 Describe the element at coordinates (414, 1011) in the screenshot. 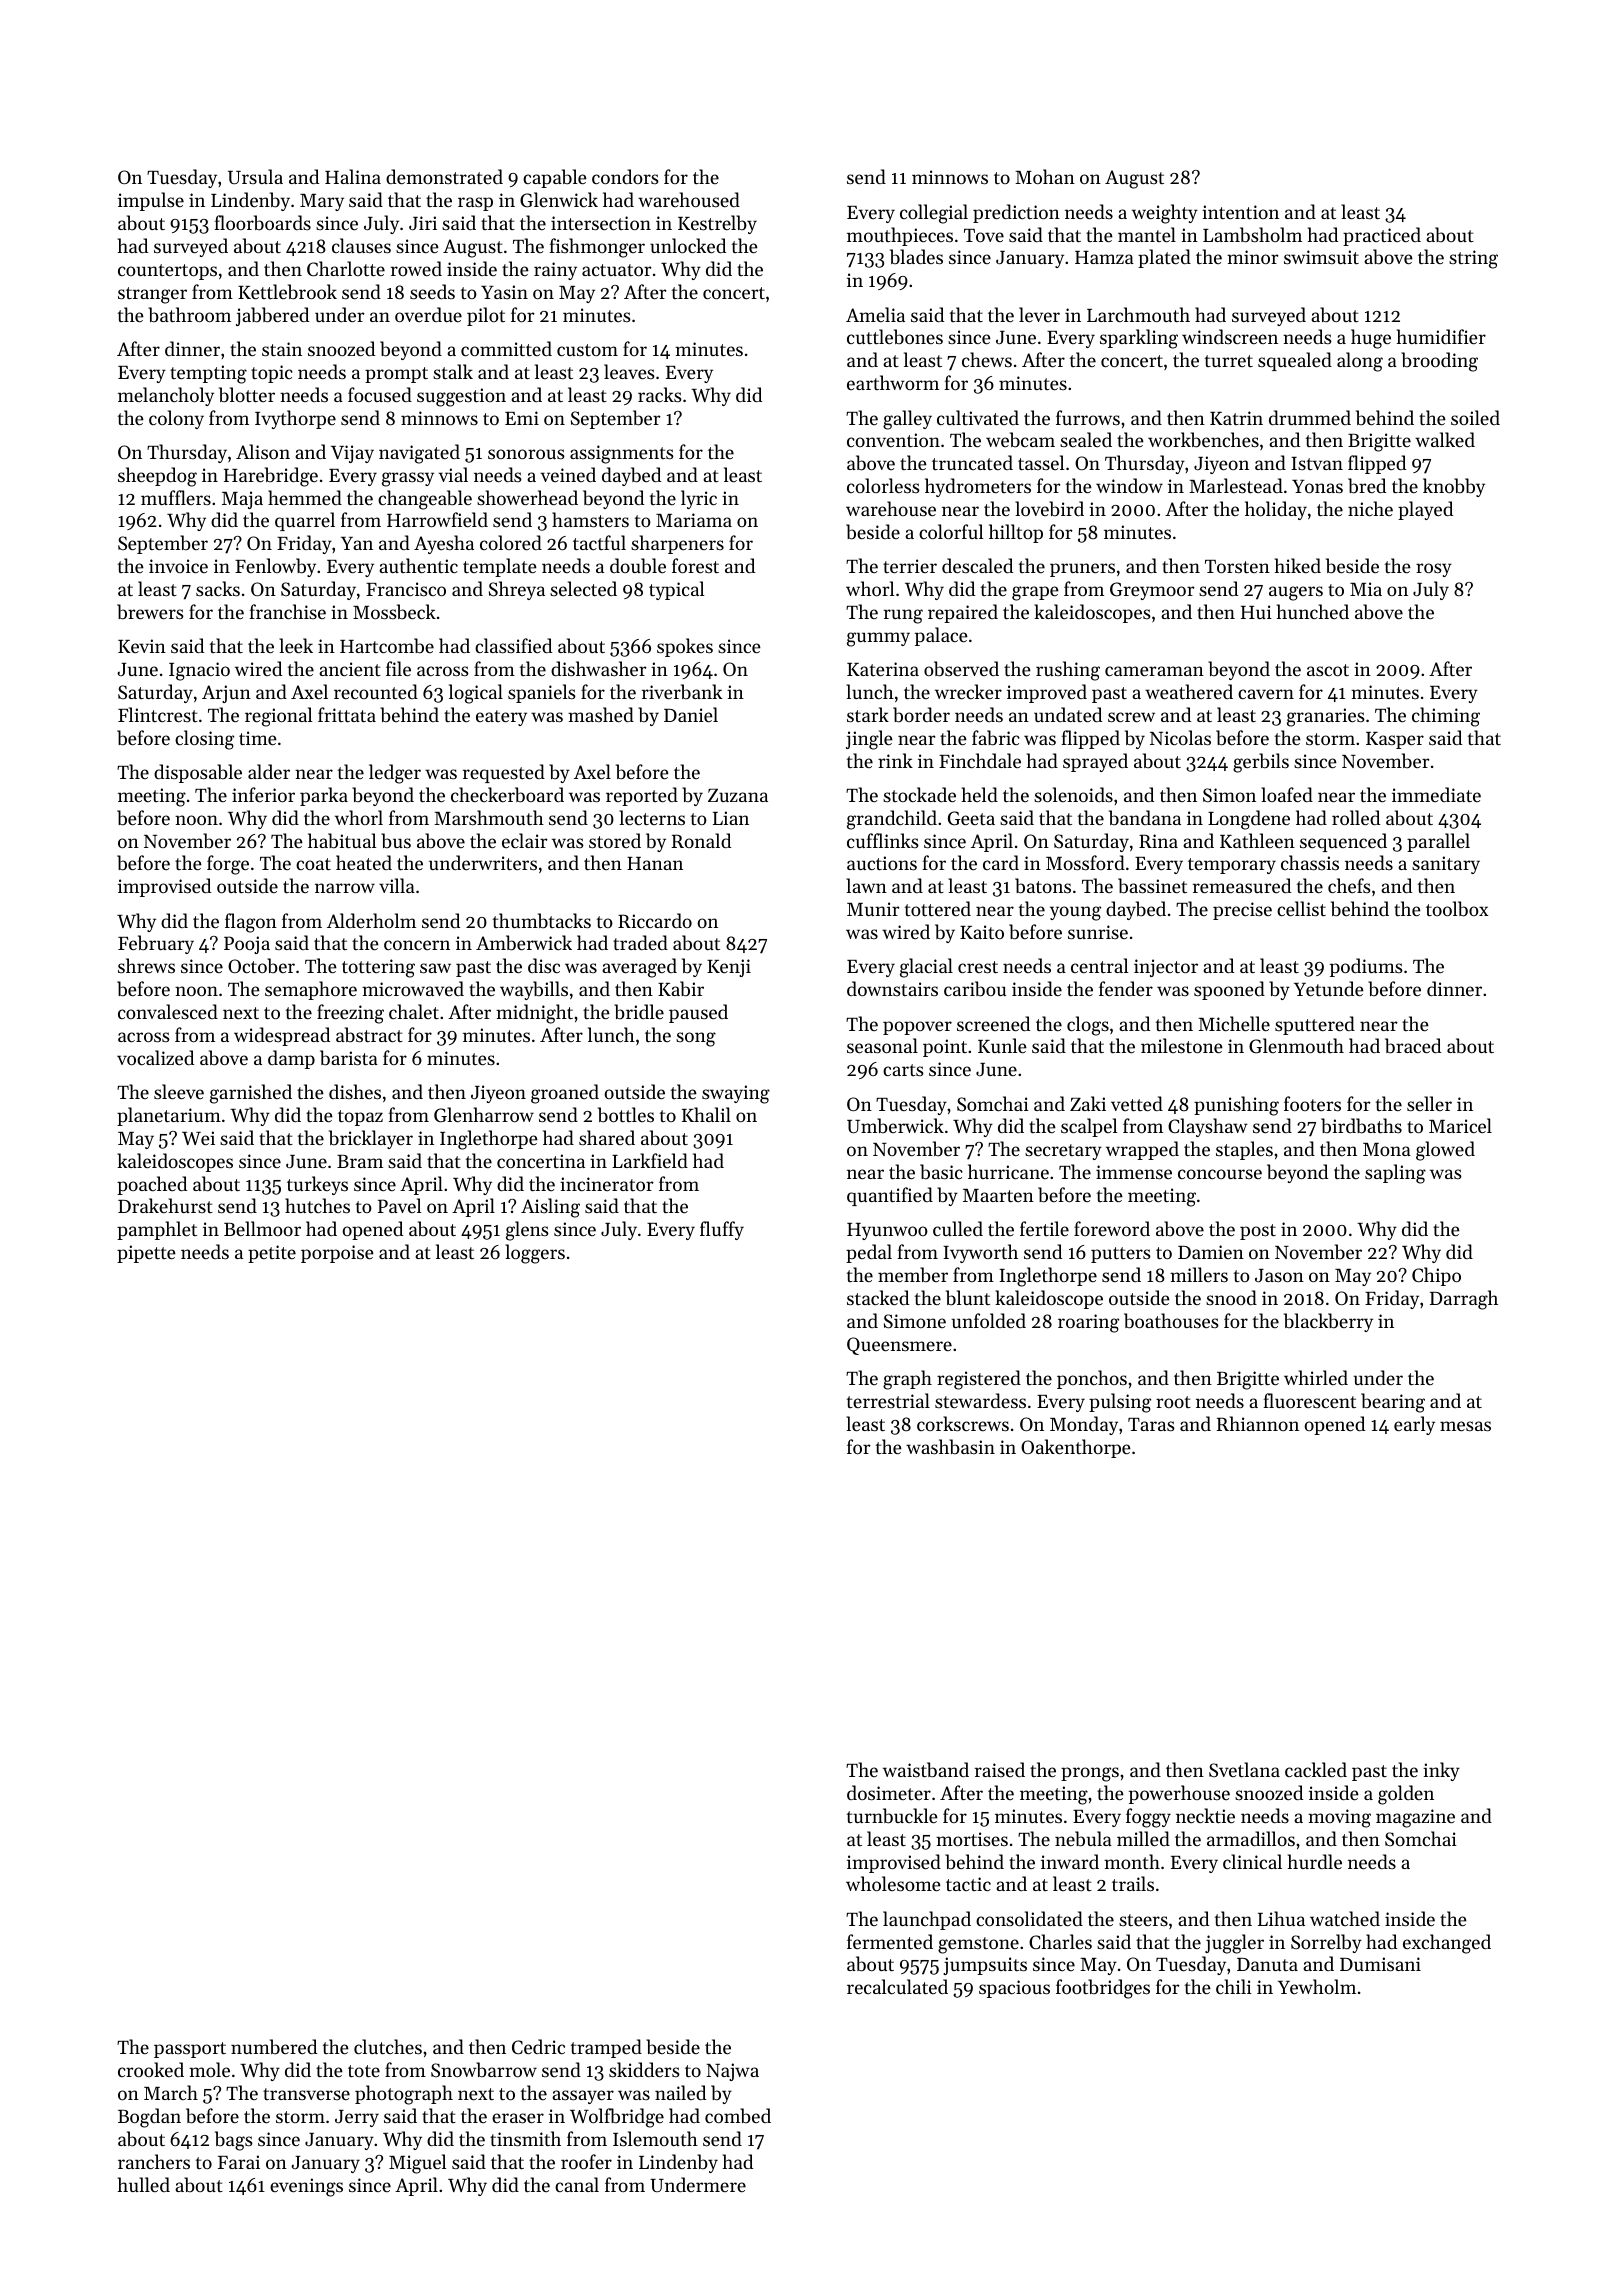

I see `chalet` at that location.
